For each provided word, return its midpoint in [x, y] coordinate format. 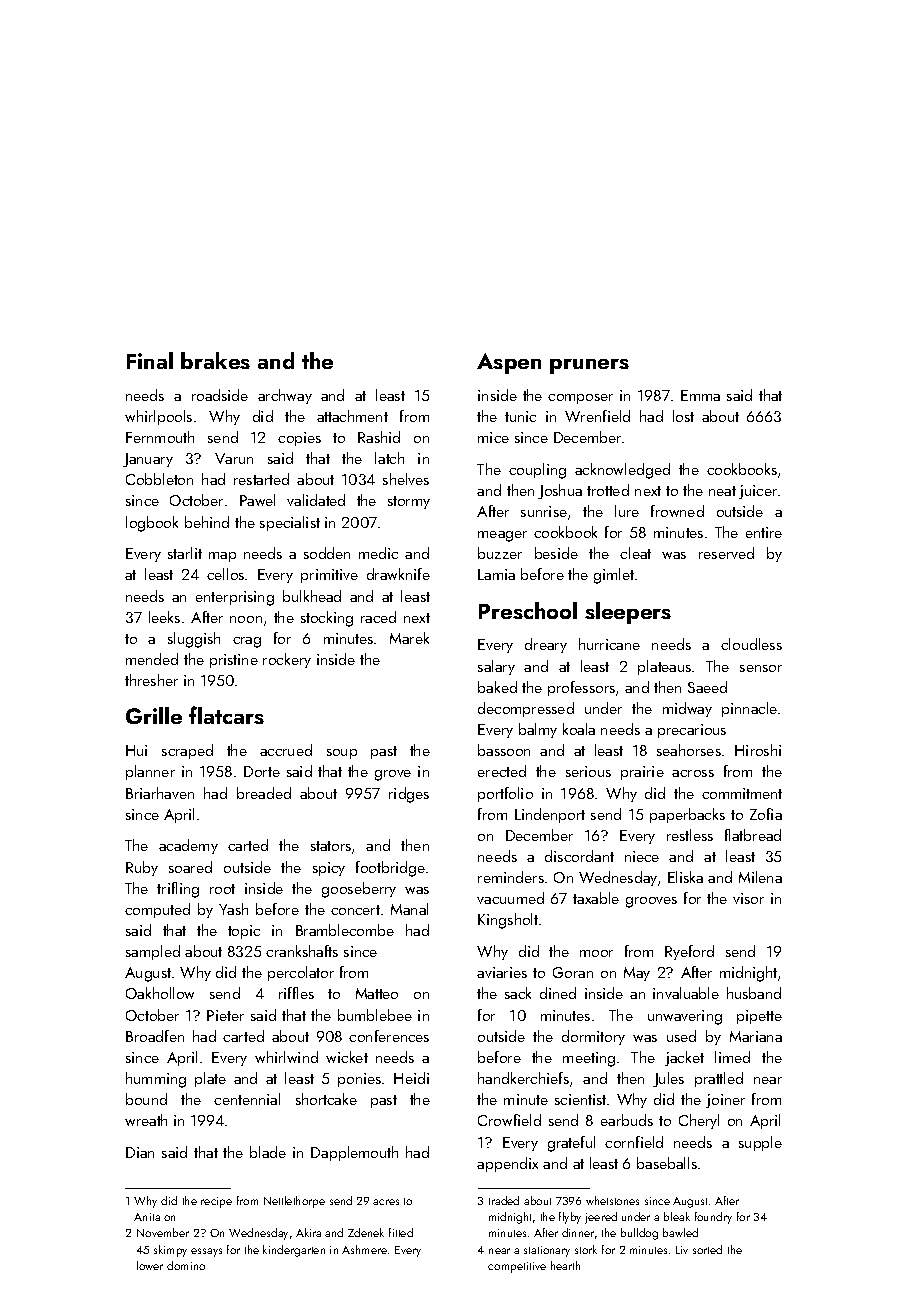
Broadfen [155, 1036]
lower [150, 1265]
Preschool [528, 610]
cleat [635, 553]
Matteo [377, 993]
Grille [154, 715]
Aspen [509, 363]
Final [150, 360]
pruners [589, 366]
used [681, 1036]
